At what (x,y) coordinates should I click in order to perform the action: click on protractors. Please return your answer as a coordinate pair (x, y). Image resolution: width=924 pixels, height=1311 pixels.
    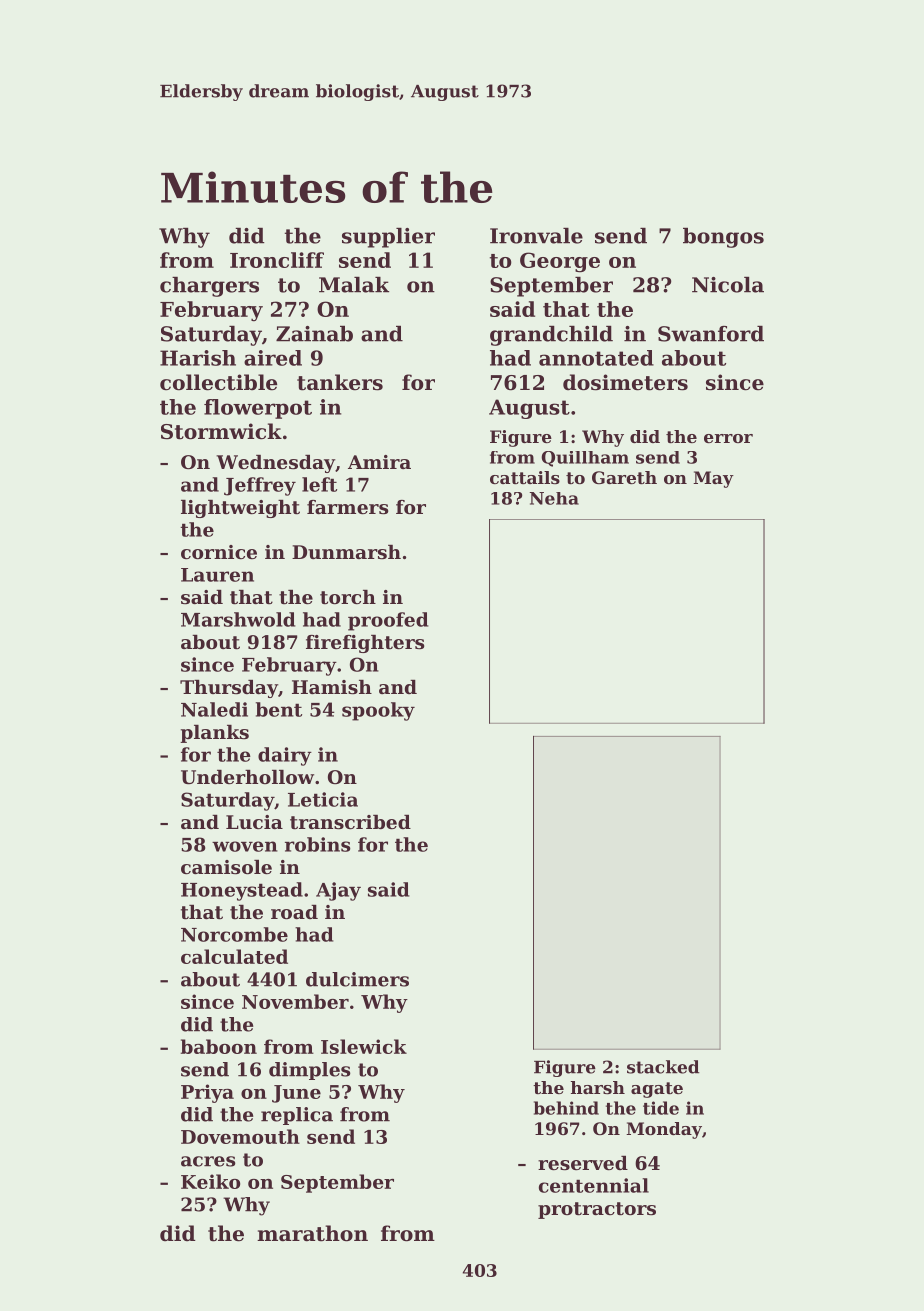
    Looking at the image, I should click on (597, 1210).
